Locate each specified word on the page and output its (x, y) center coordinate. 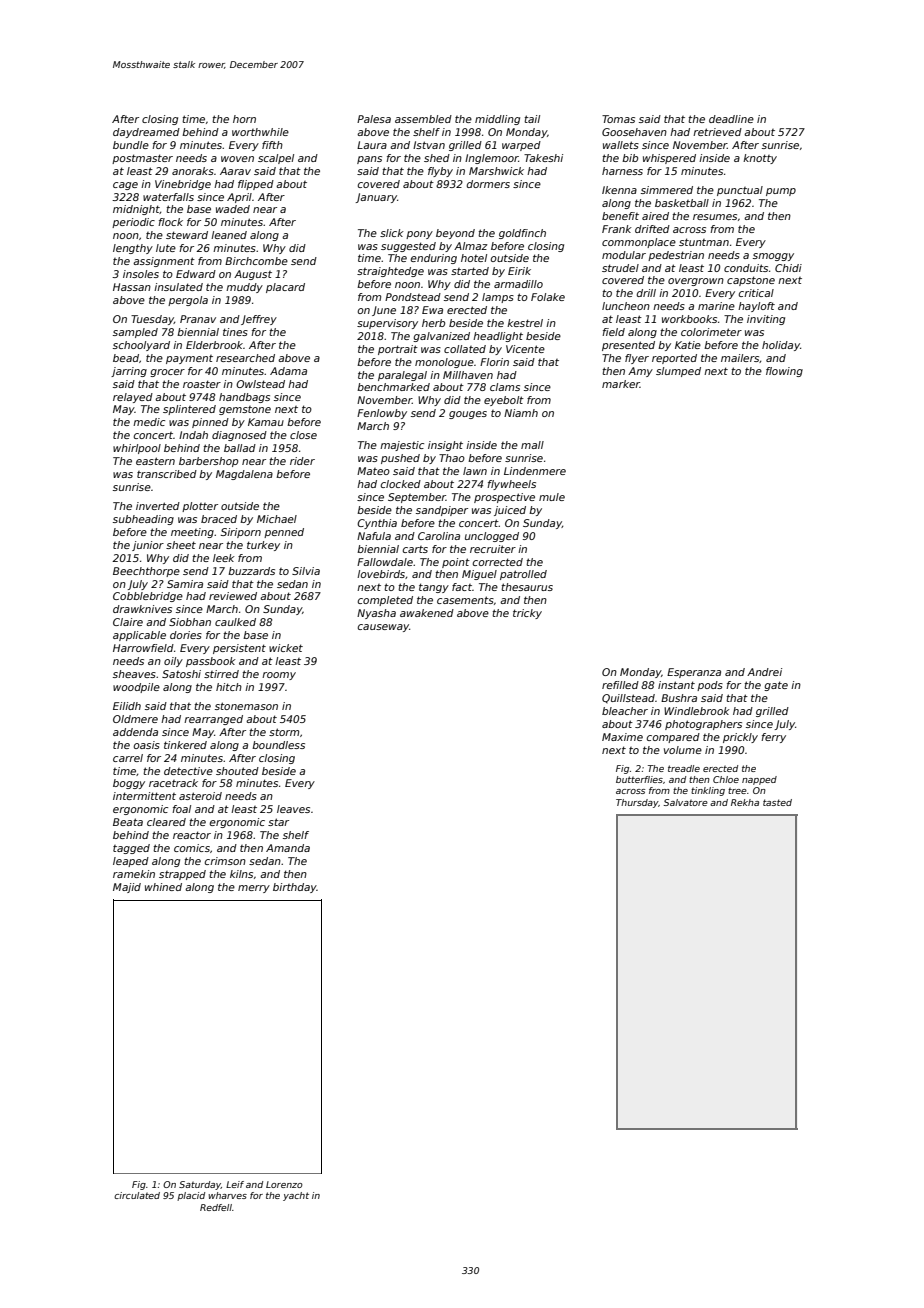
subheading (143, 520)
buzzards (251, 571)
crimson (225, 861)
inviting (766, 320)
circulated (137, 1195)
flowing (784, 372)
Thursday (637, 803)
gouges (468, 415)
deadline (731, 119)
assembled (423, 119)
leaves (293, 809)
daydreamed (146, 133)
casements (465, 600)
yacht (296, 1196)
